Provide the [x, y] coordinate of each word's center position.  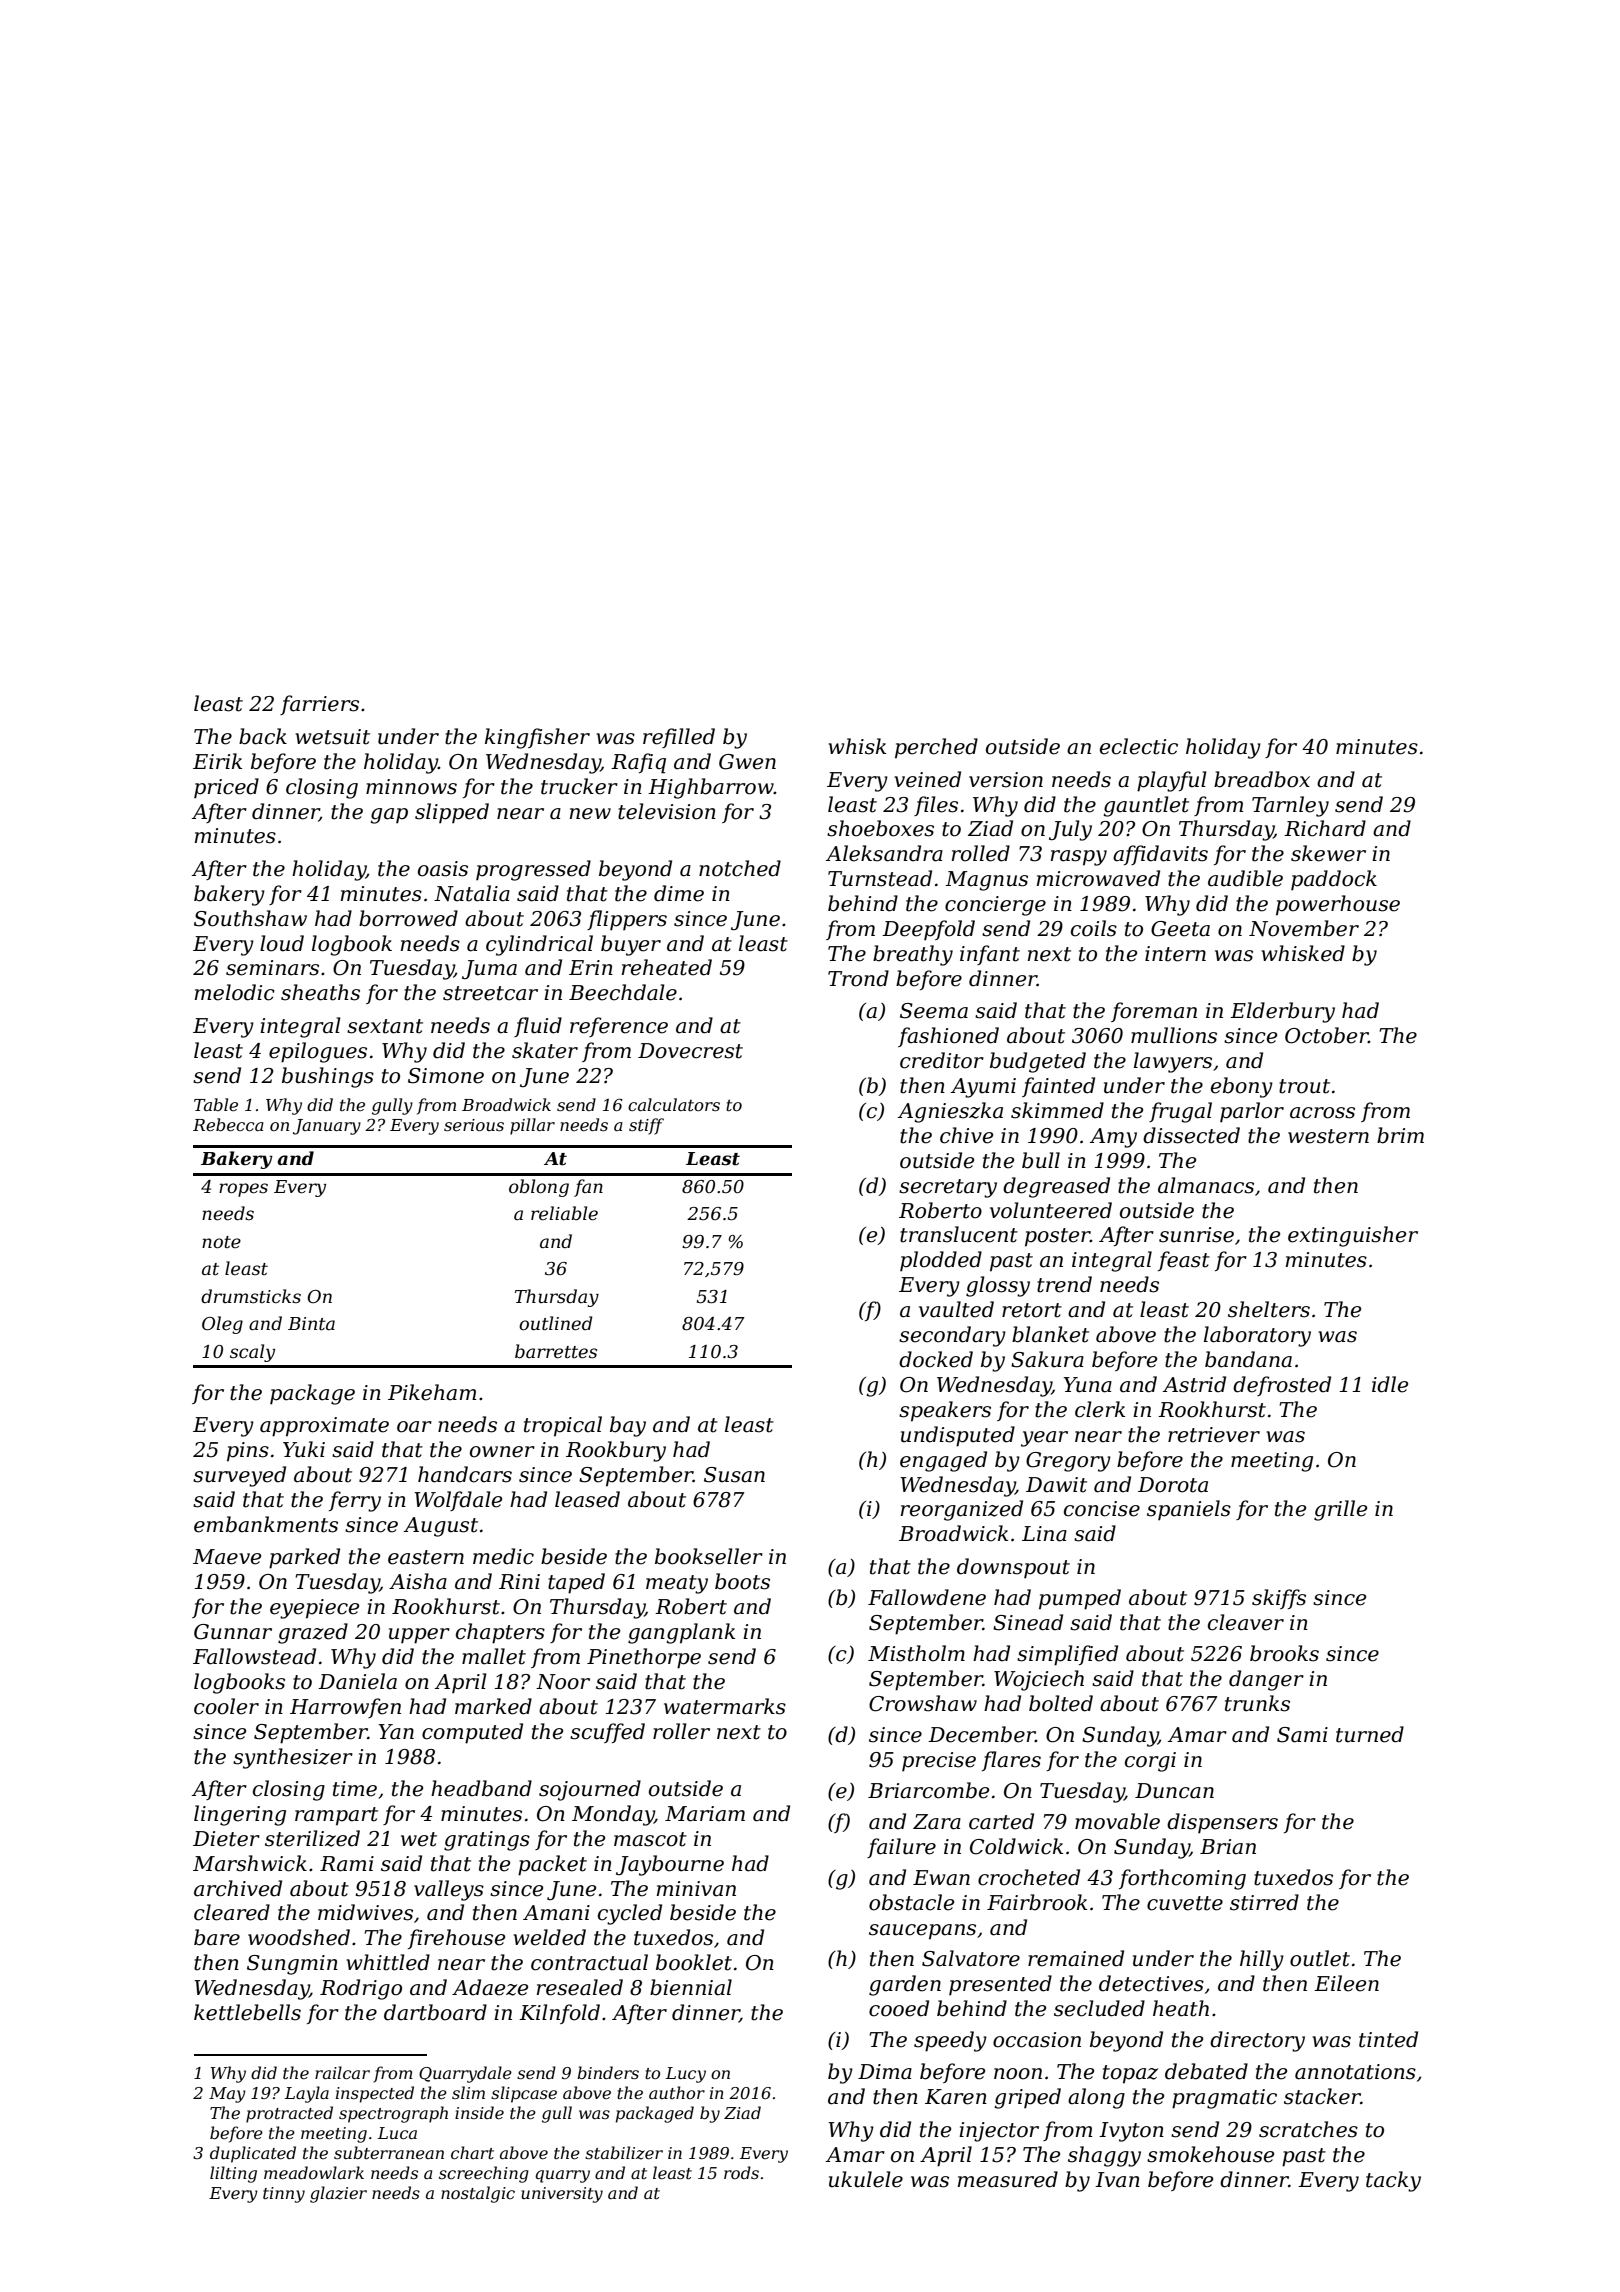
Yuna [1087, 1385]
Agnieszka [950, 1112]
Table [216, 1104]
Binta [311, 1324]
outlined [555, 1323]
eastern [426, 1557]
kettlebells [247, 2012]
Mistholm [916, 1653]
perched [936, 748]
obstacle [911, 1902]
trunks [1257, 1703]
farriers [319, 705]
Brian [1228, 1847]
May [227, 2095]
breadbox [1262, 779]
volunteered [1051, 1210]
